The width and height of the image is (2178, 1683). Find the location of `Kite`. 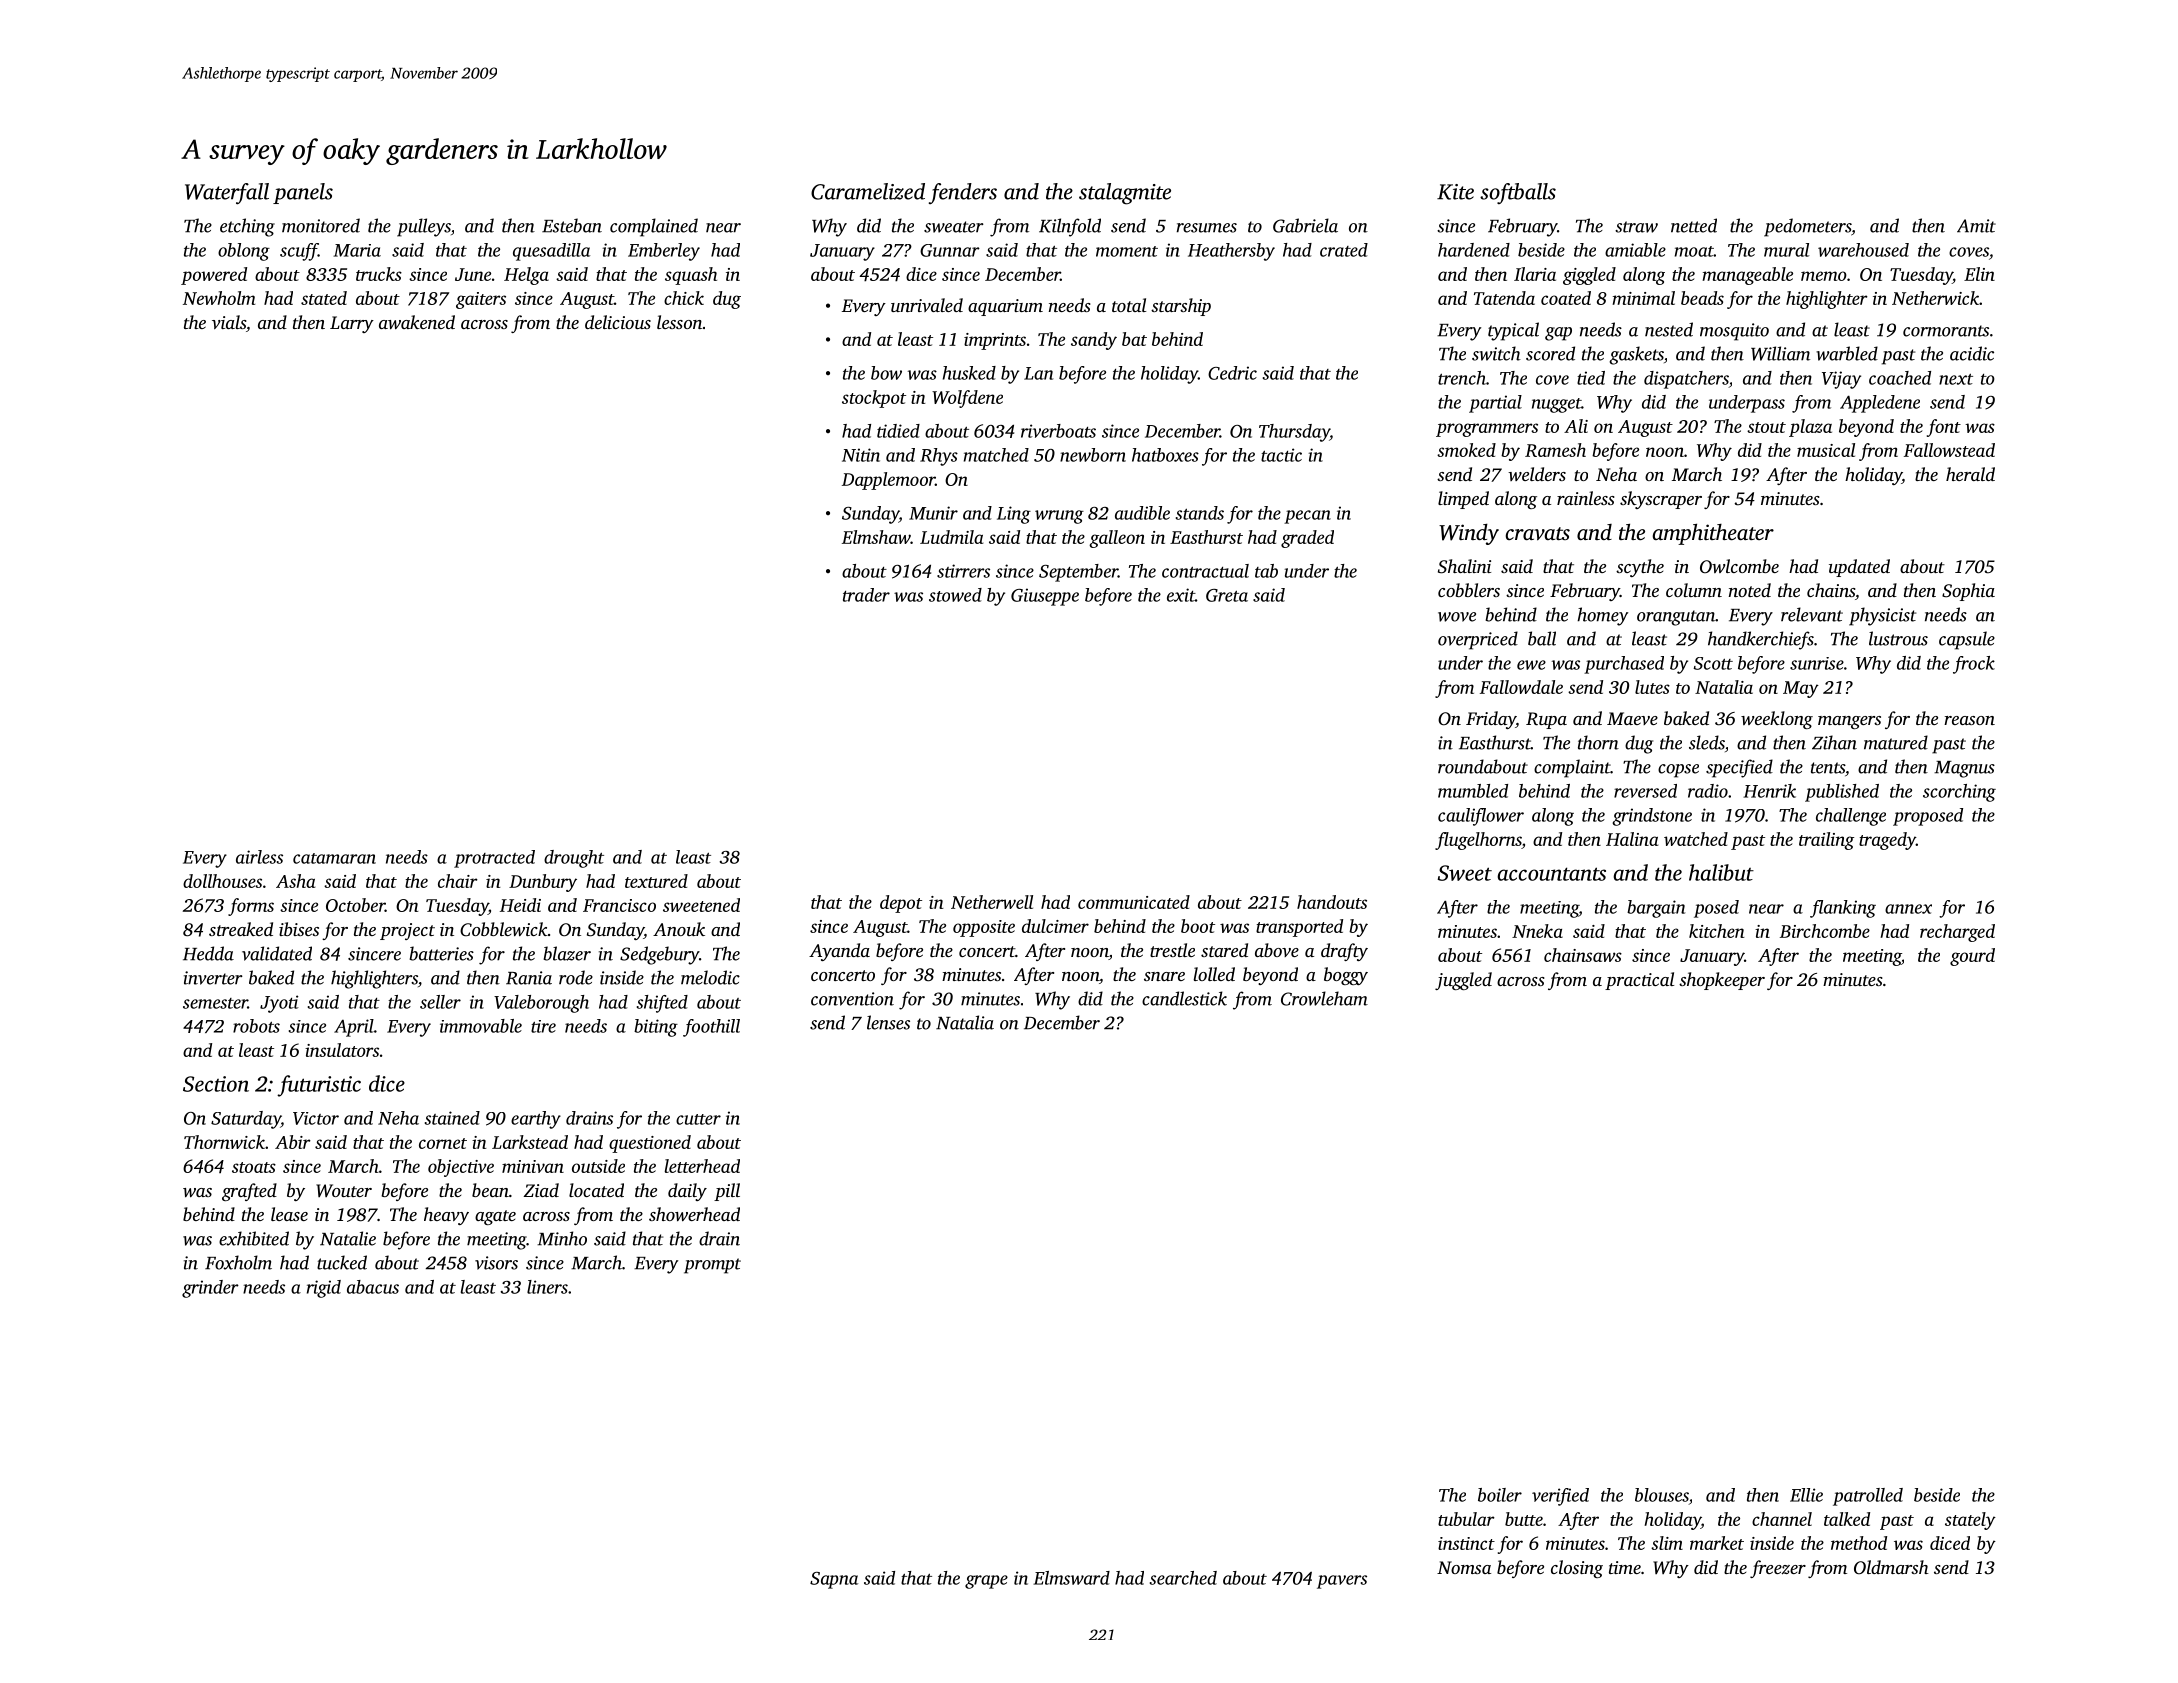

Kite is located at coordinates (1455, 192).
